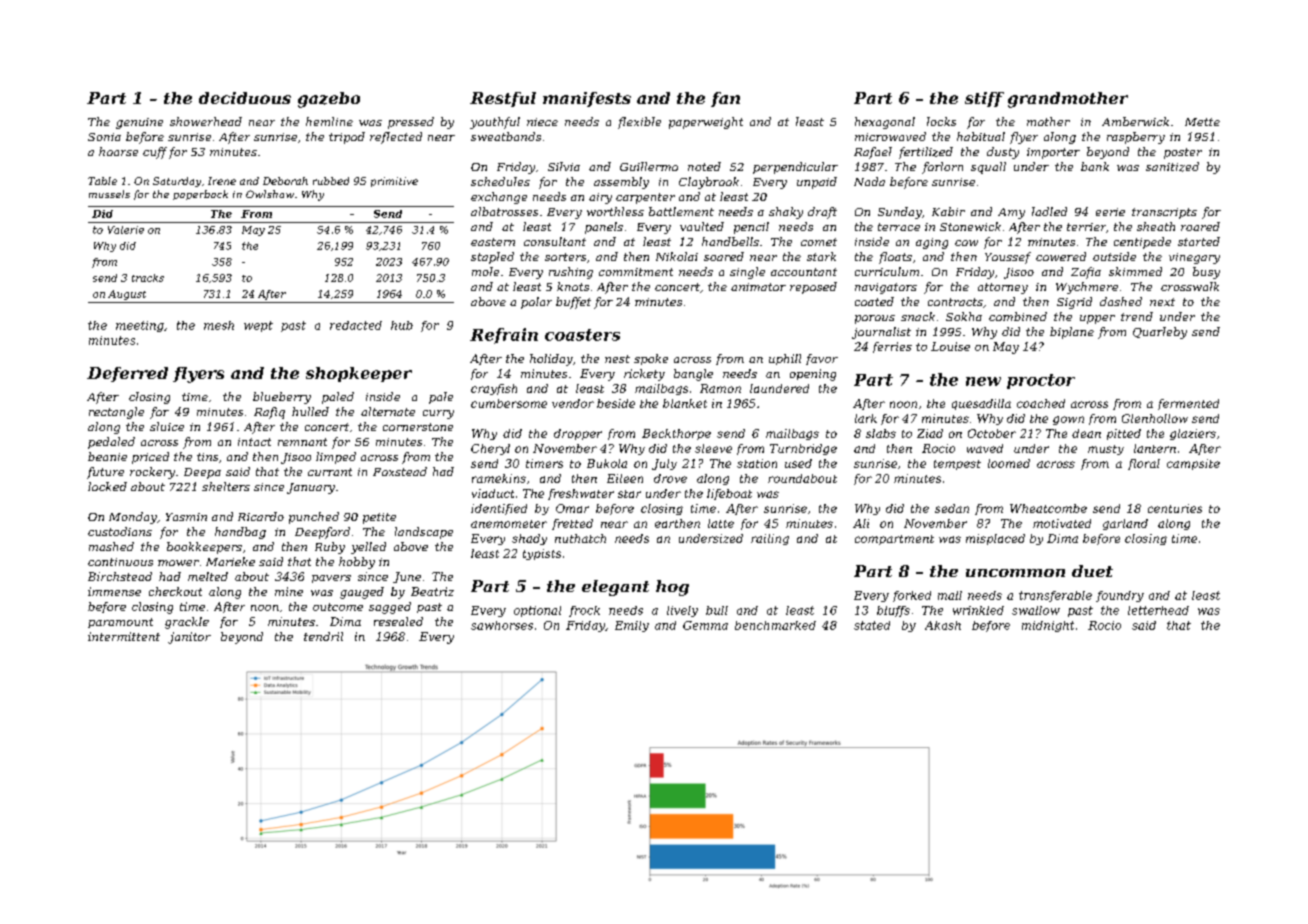 This screenshot has height=924, width=1308. What do you see at coordinates (270, 194) in the screenshot?
I see `Owlshaw` at bounding box center [270, 194].
